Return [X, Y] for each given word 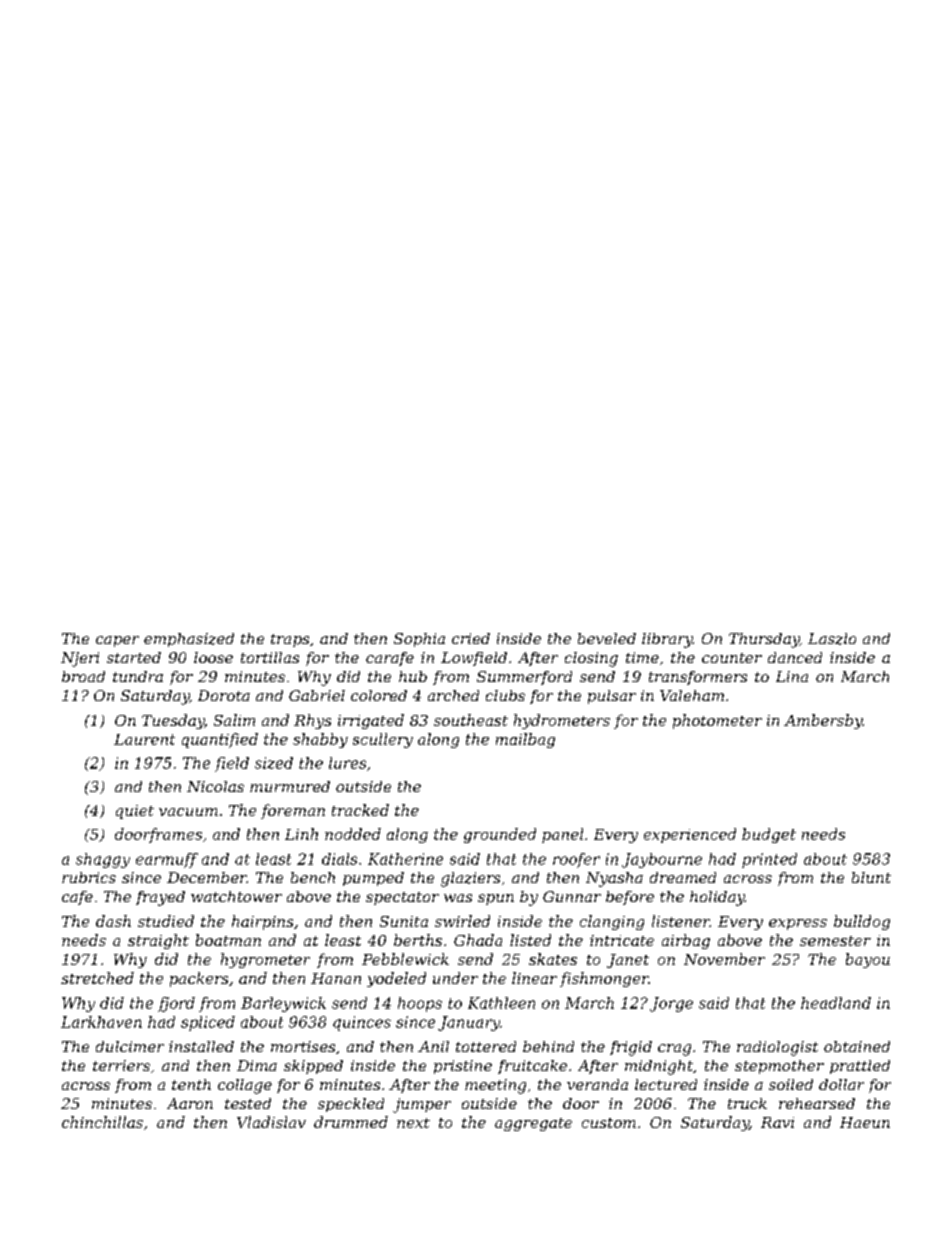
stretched [97, 978]
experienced [690, 835]
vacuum [188, 812]
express [798, 924]
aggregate [533, 1124]
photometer [717, 721]
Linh [301, 834]
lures [347, 763]
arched [453, 695]
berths [418, 940]
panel [562, 835]
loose [213, 657]
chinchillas [102, 1122]
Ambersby [823, 721]
